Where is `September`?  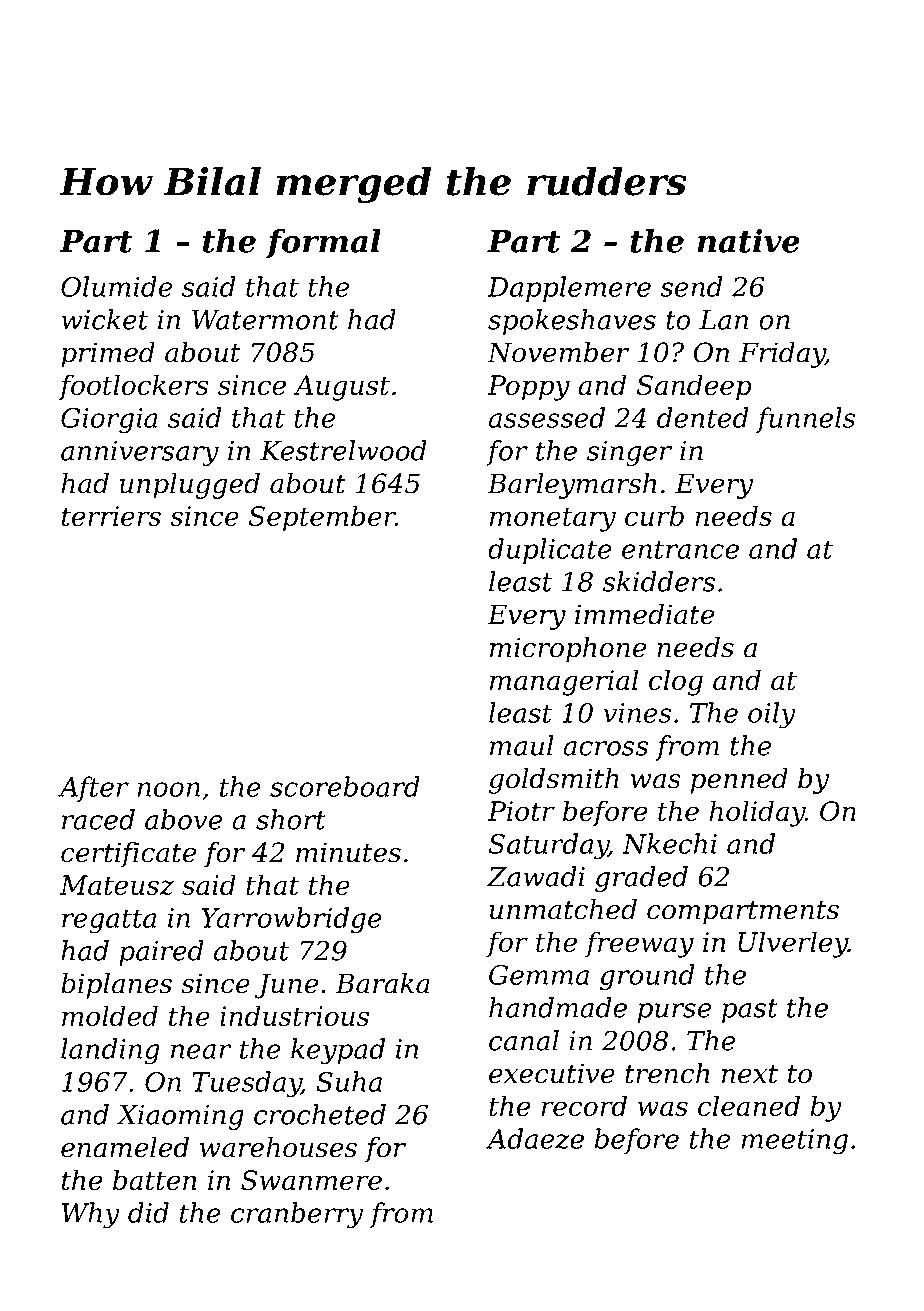 September is located at coordinates (322, 518).
